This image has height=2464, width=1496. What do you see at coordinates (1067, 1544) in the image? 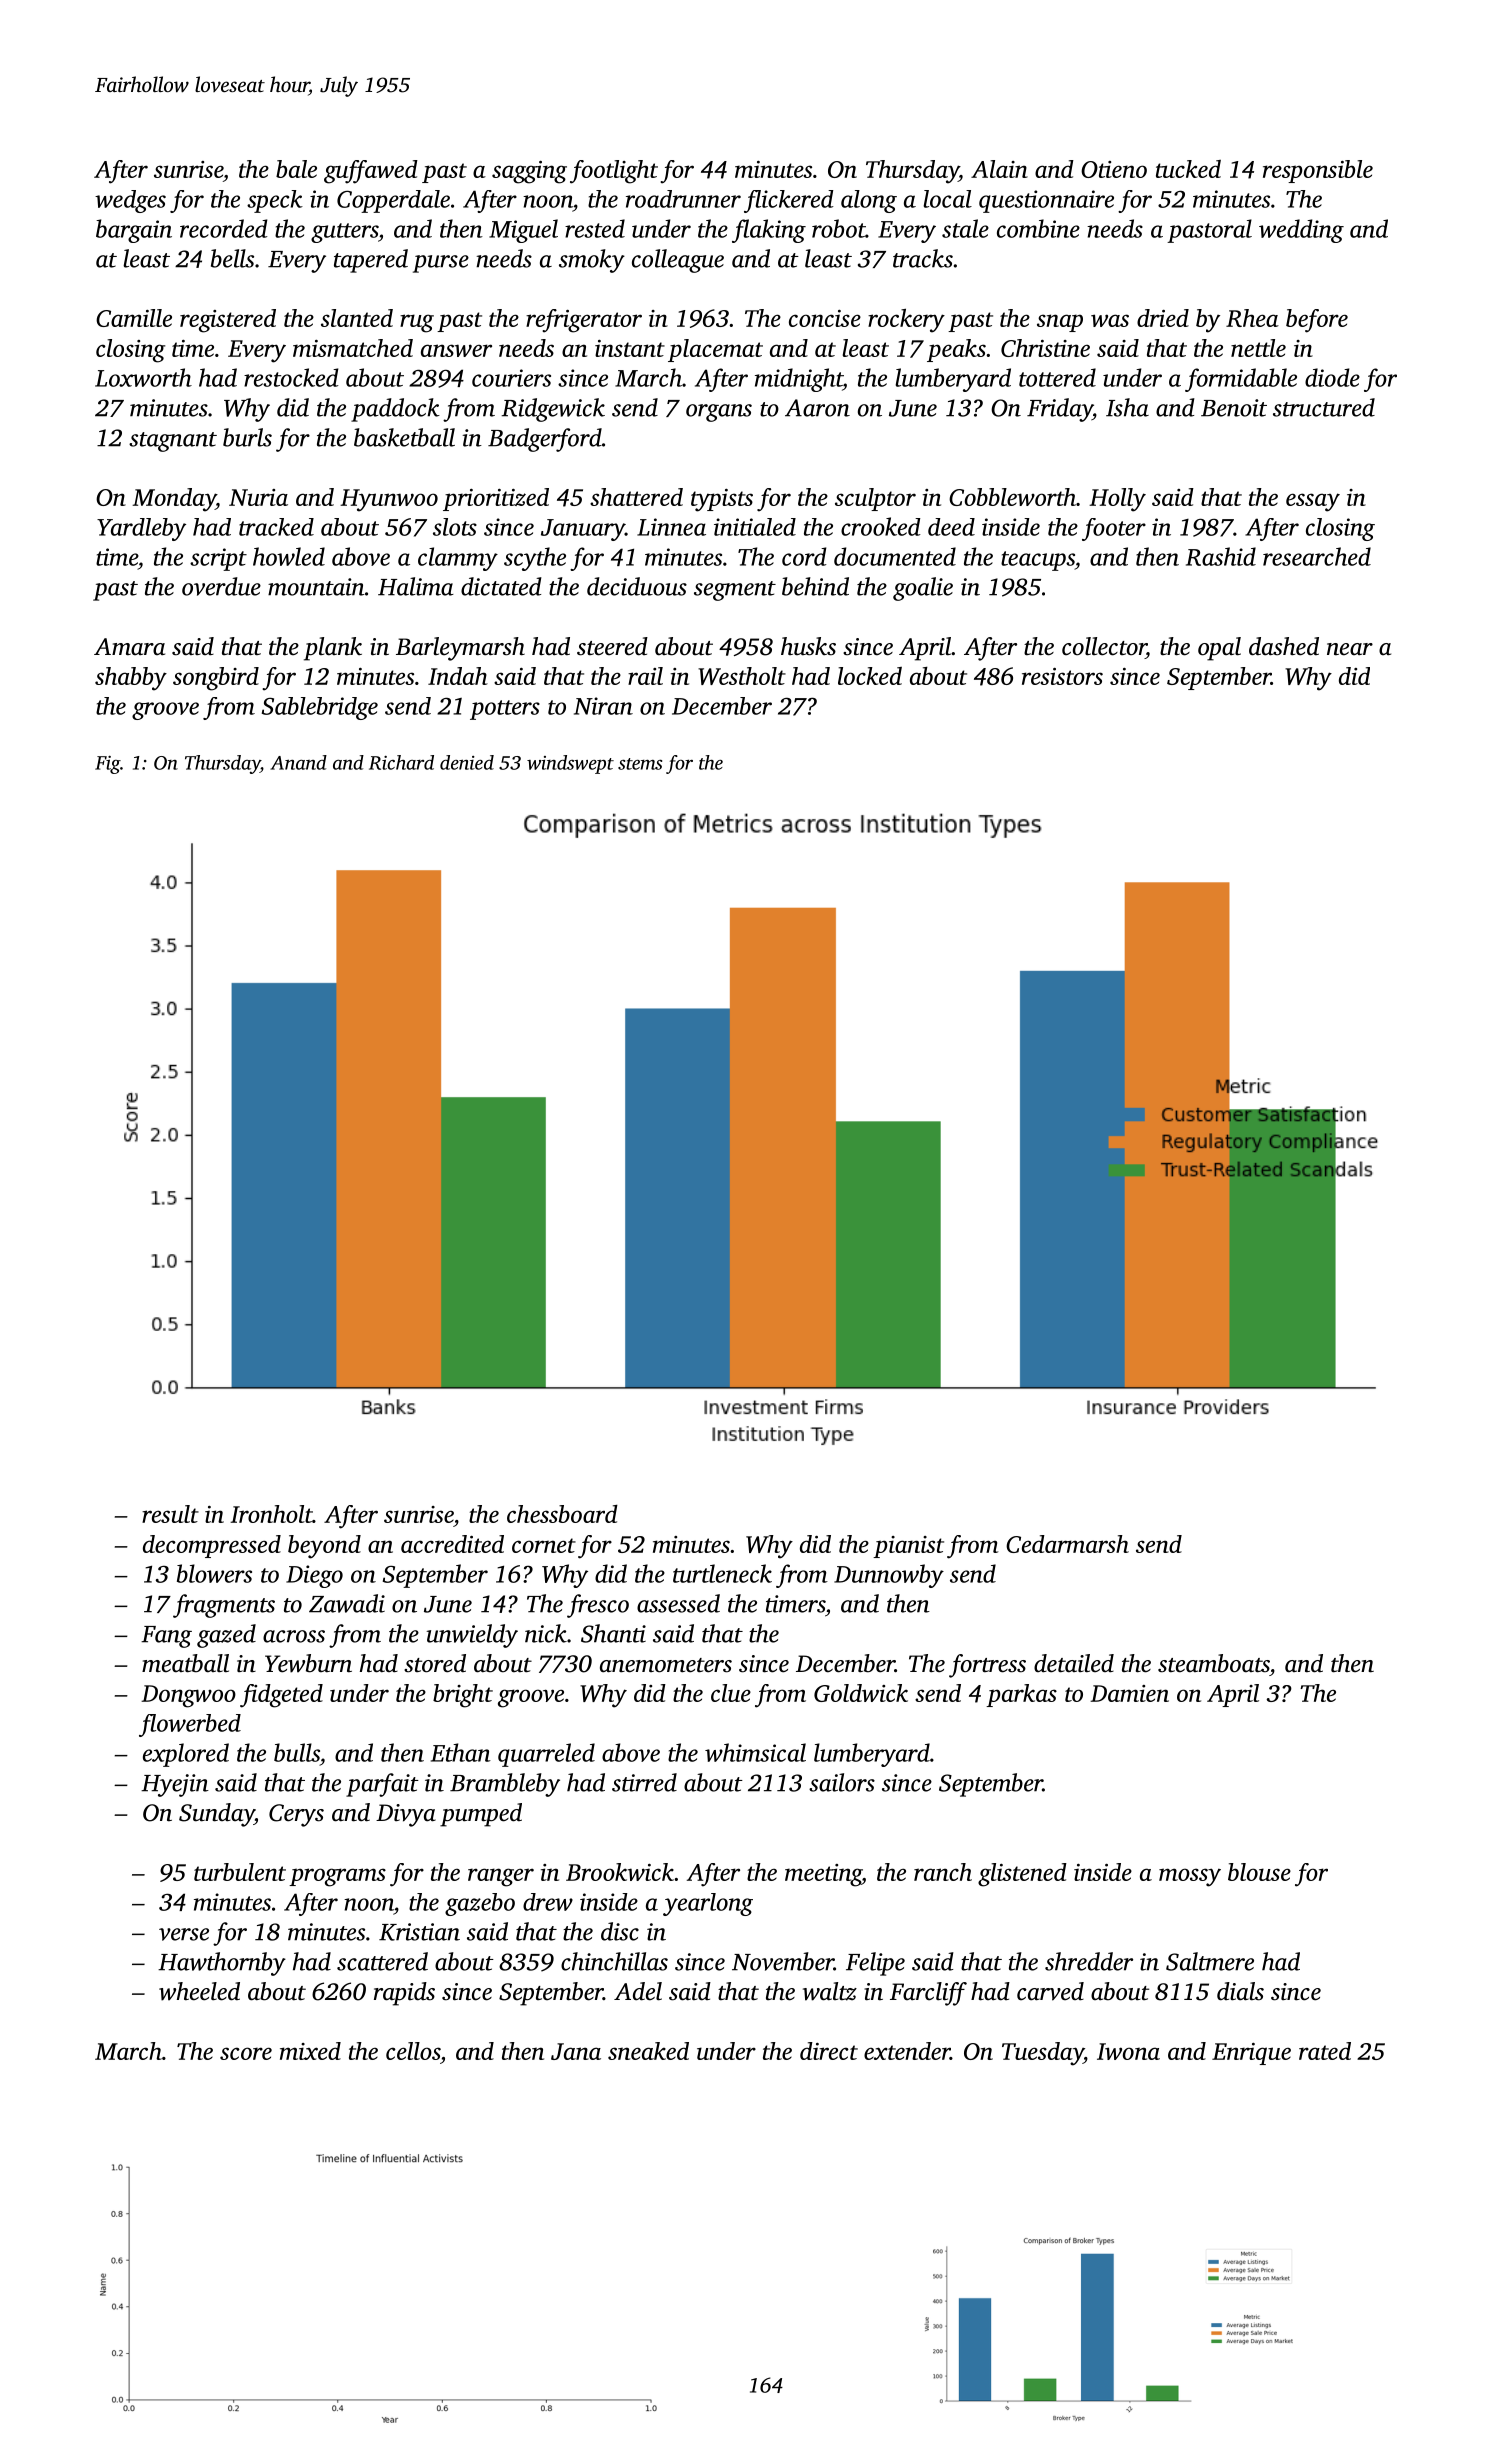
I see `Cedarmarsh` at bounding box center [1067, 1544].
